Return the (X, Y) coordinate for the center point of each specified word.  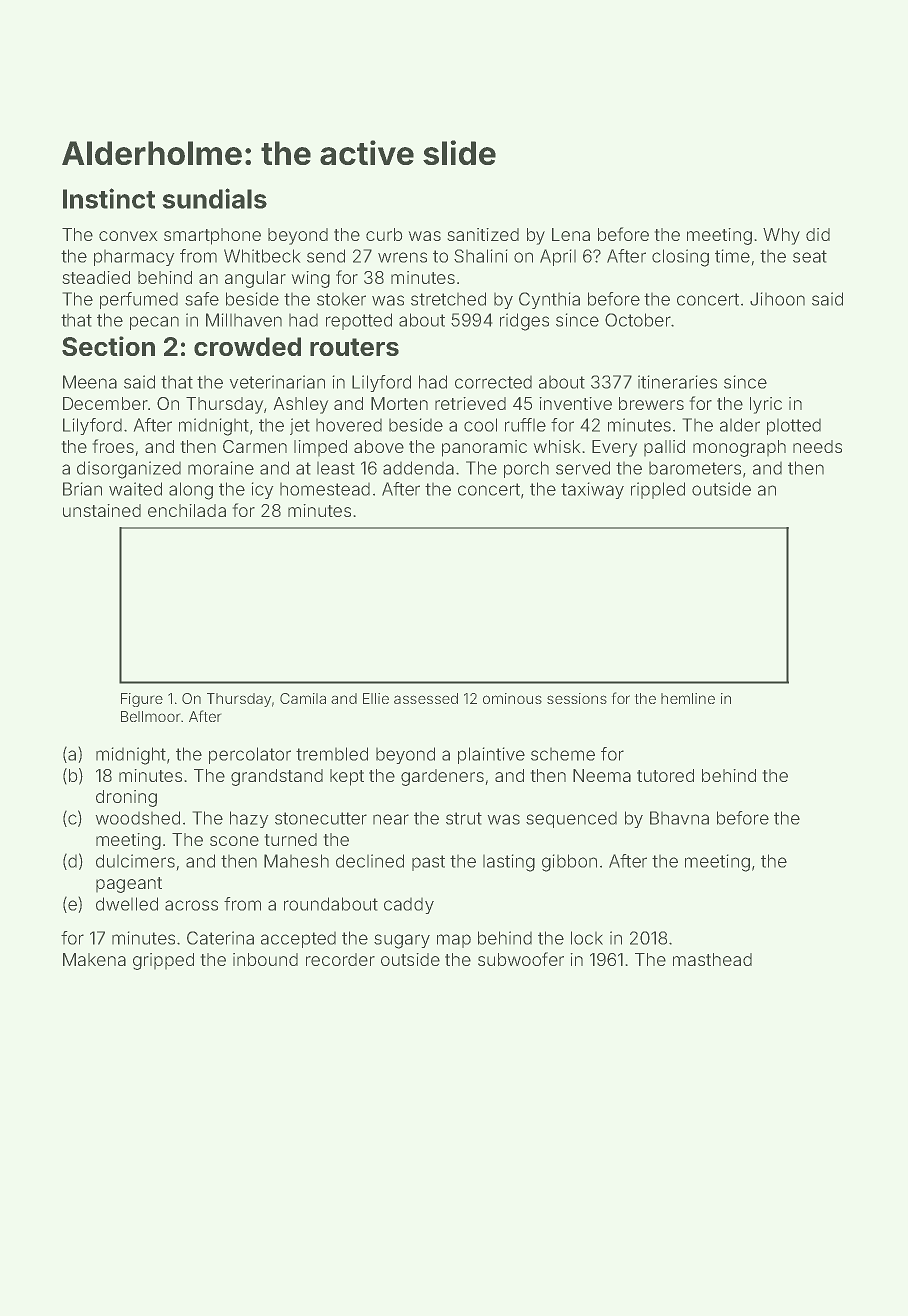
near (391, 819)
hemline (688, 698)
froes (113, 446)
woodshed (138, 818)
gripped (163, 961)
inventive (576, 403)
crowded (247, 346)
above (379, 446)
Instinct (109, 198)
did (818, 234)
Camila (303, 698)
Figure (142, 700)
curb (384, 234)
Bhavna (679, 818)
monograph (739, 448)
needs (817, 446)
